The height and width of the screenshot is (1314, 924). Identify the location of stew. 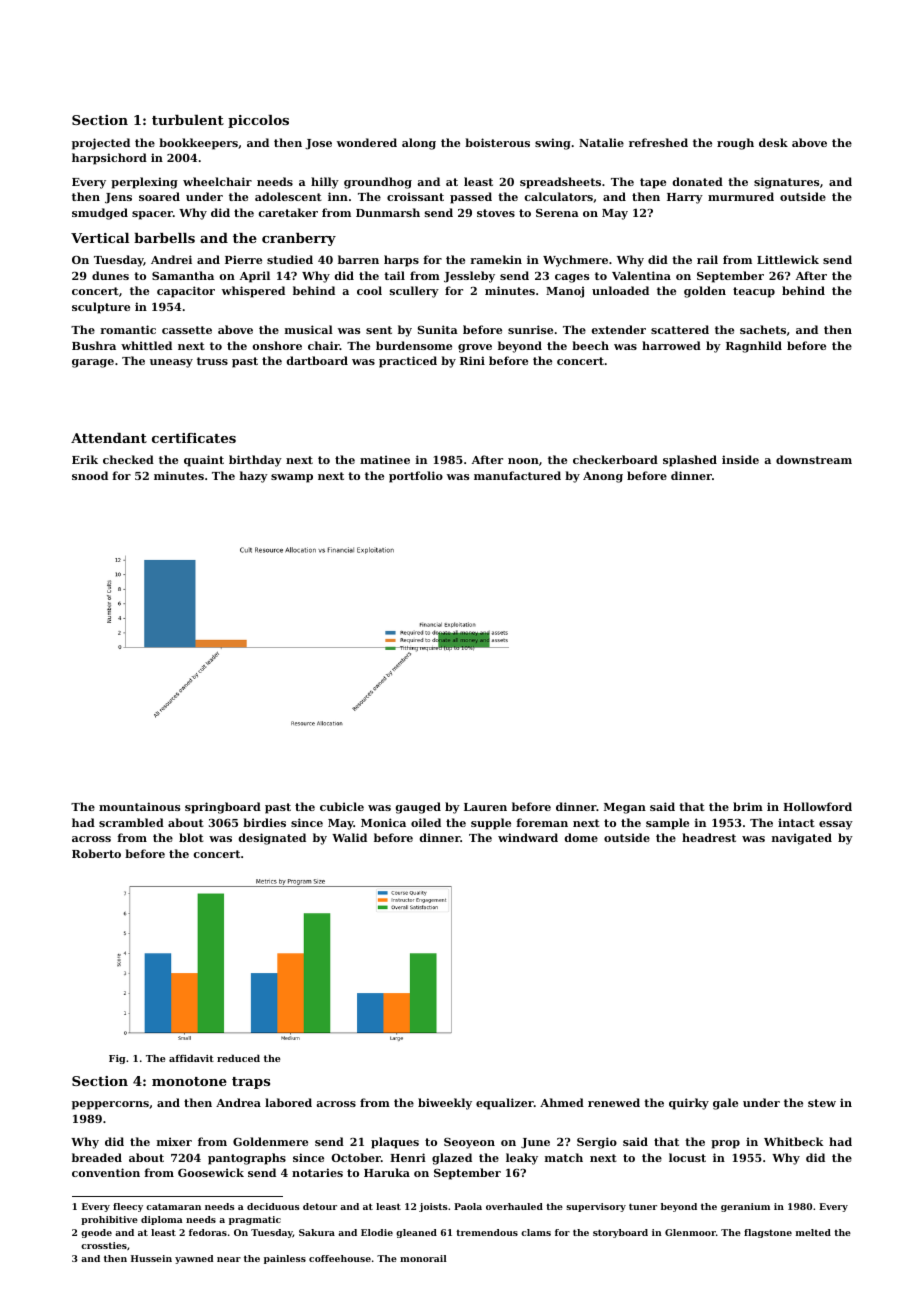
(822, 1103).
